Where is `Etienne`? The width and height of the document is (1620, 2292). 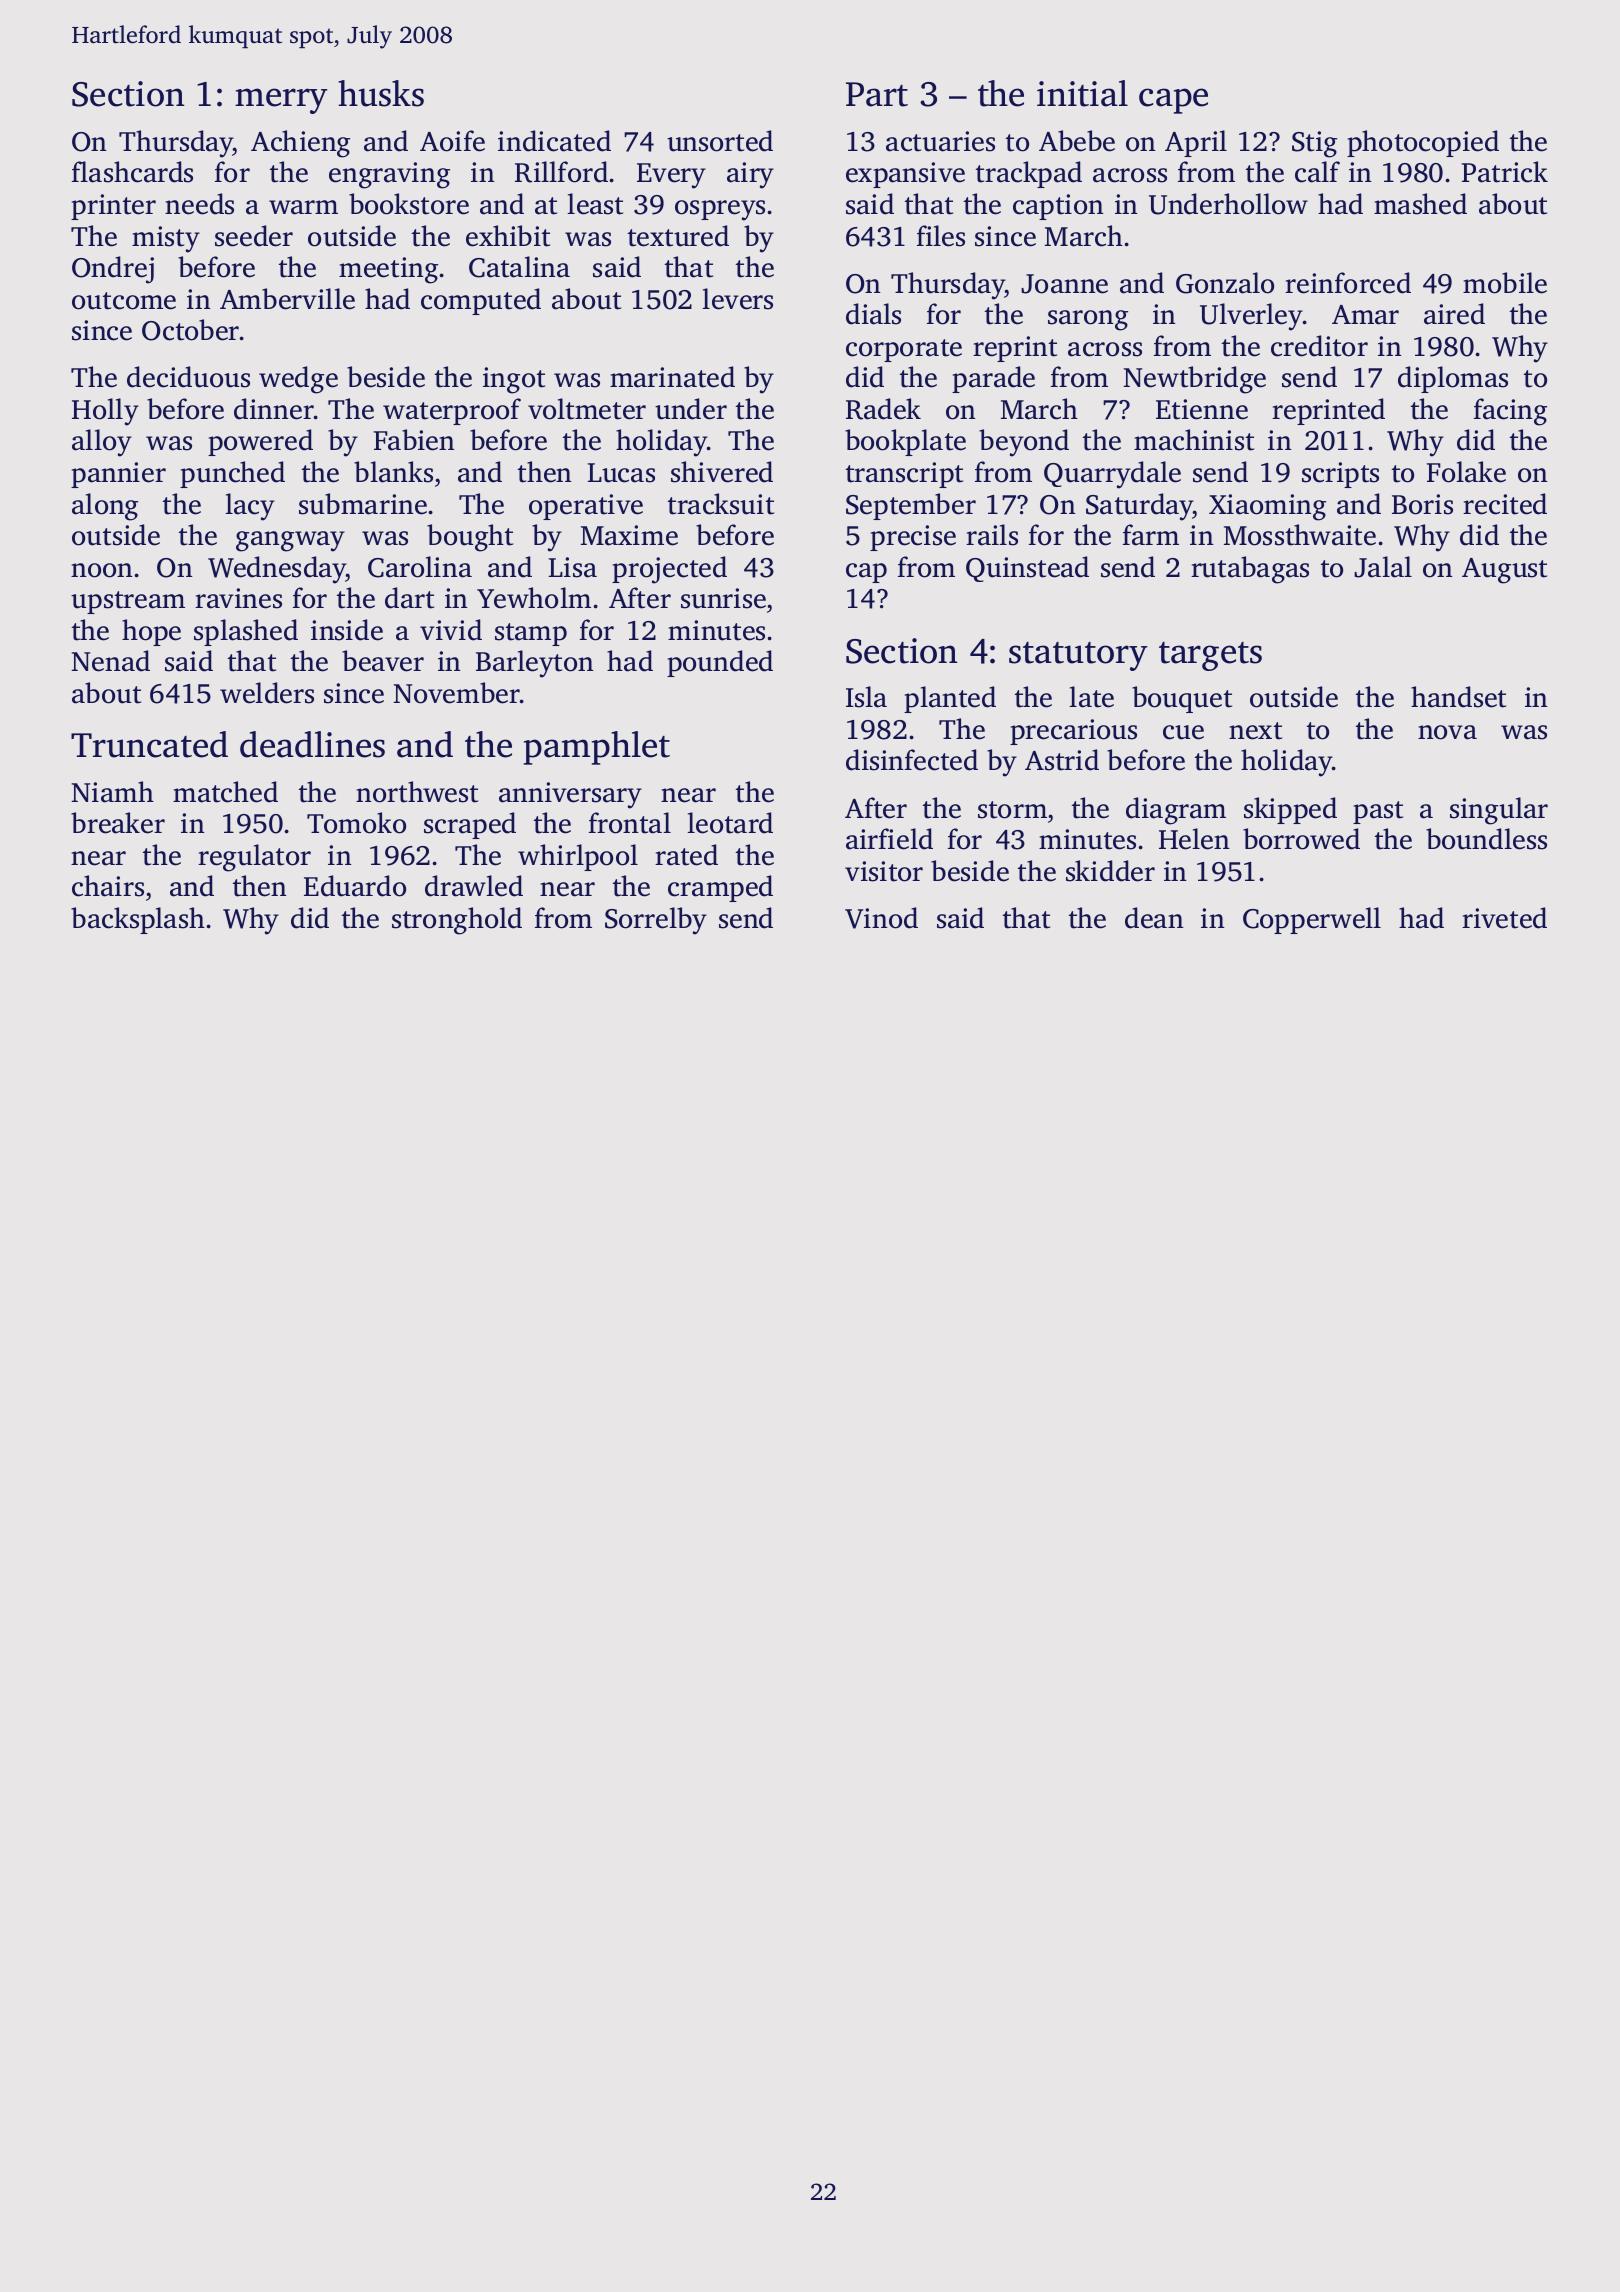
Etienne is located at coordinates (1202, 409).
